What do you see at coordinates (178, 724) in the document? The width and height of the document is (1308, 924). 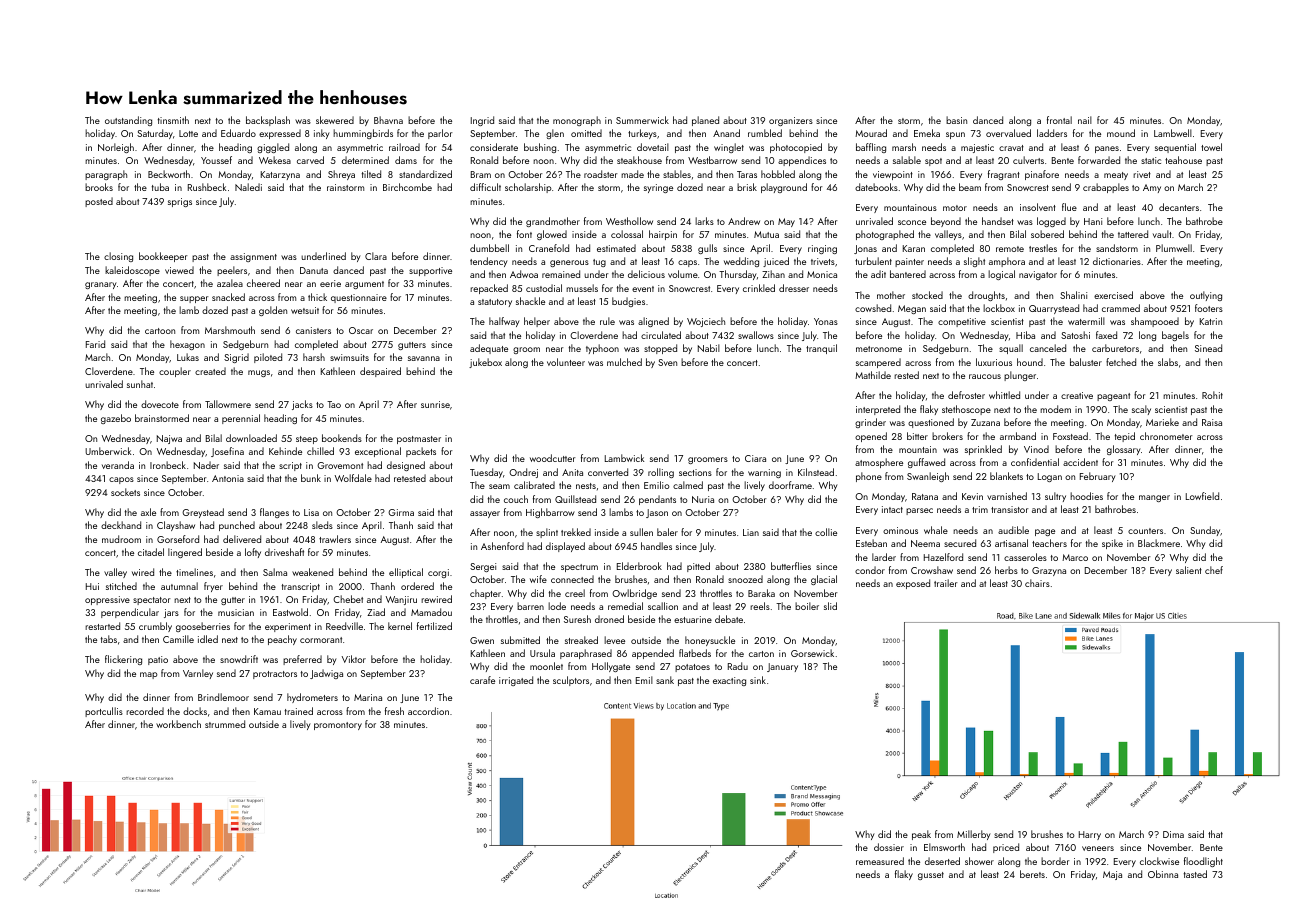 I see `workbench` at bounding box center [178, 724].
